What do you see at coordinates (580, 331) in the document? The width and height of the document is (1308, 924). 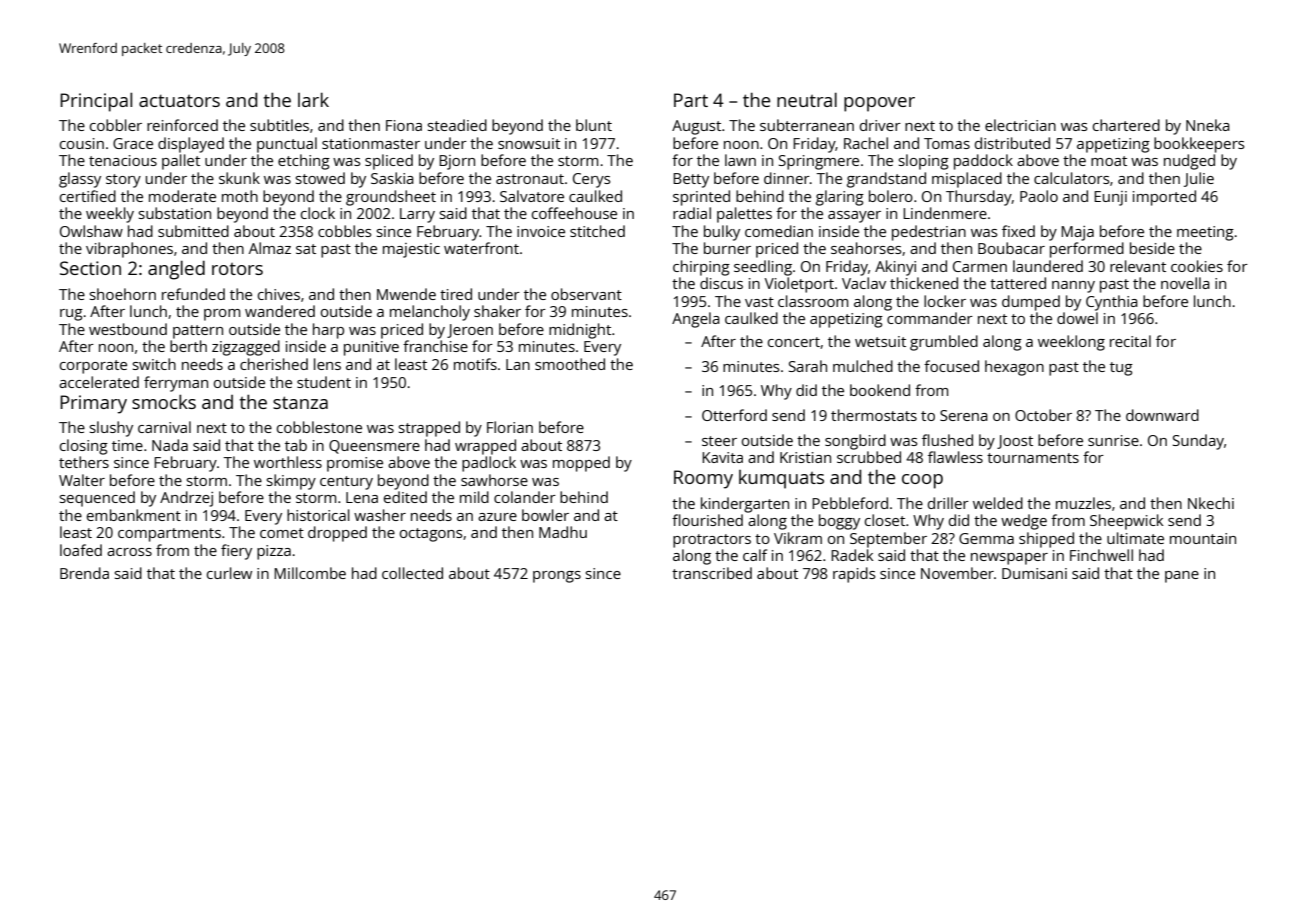 I see `midnight` at bounding box center [580, 331].
